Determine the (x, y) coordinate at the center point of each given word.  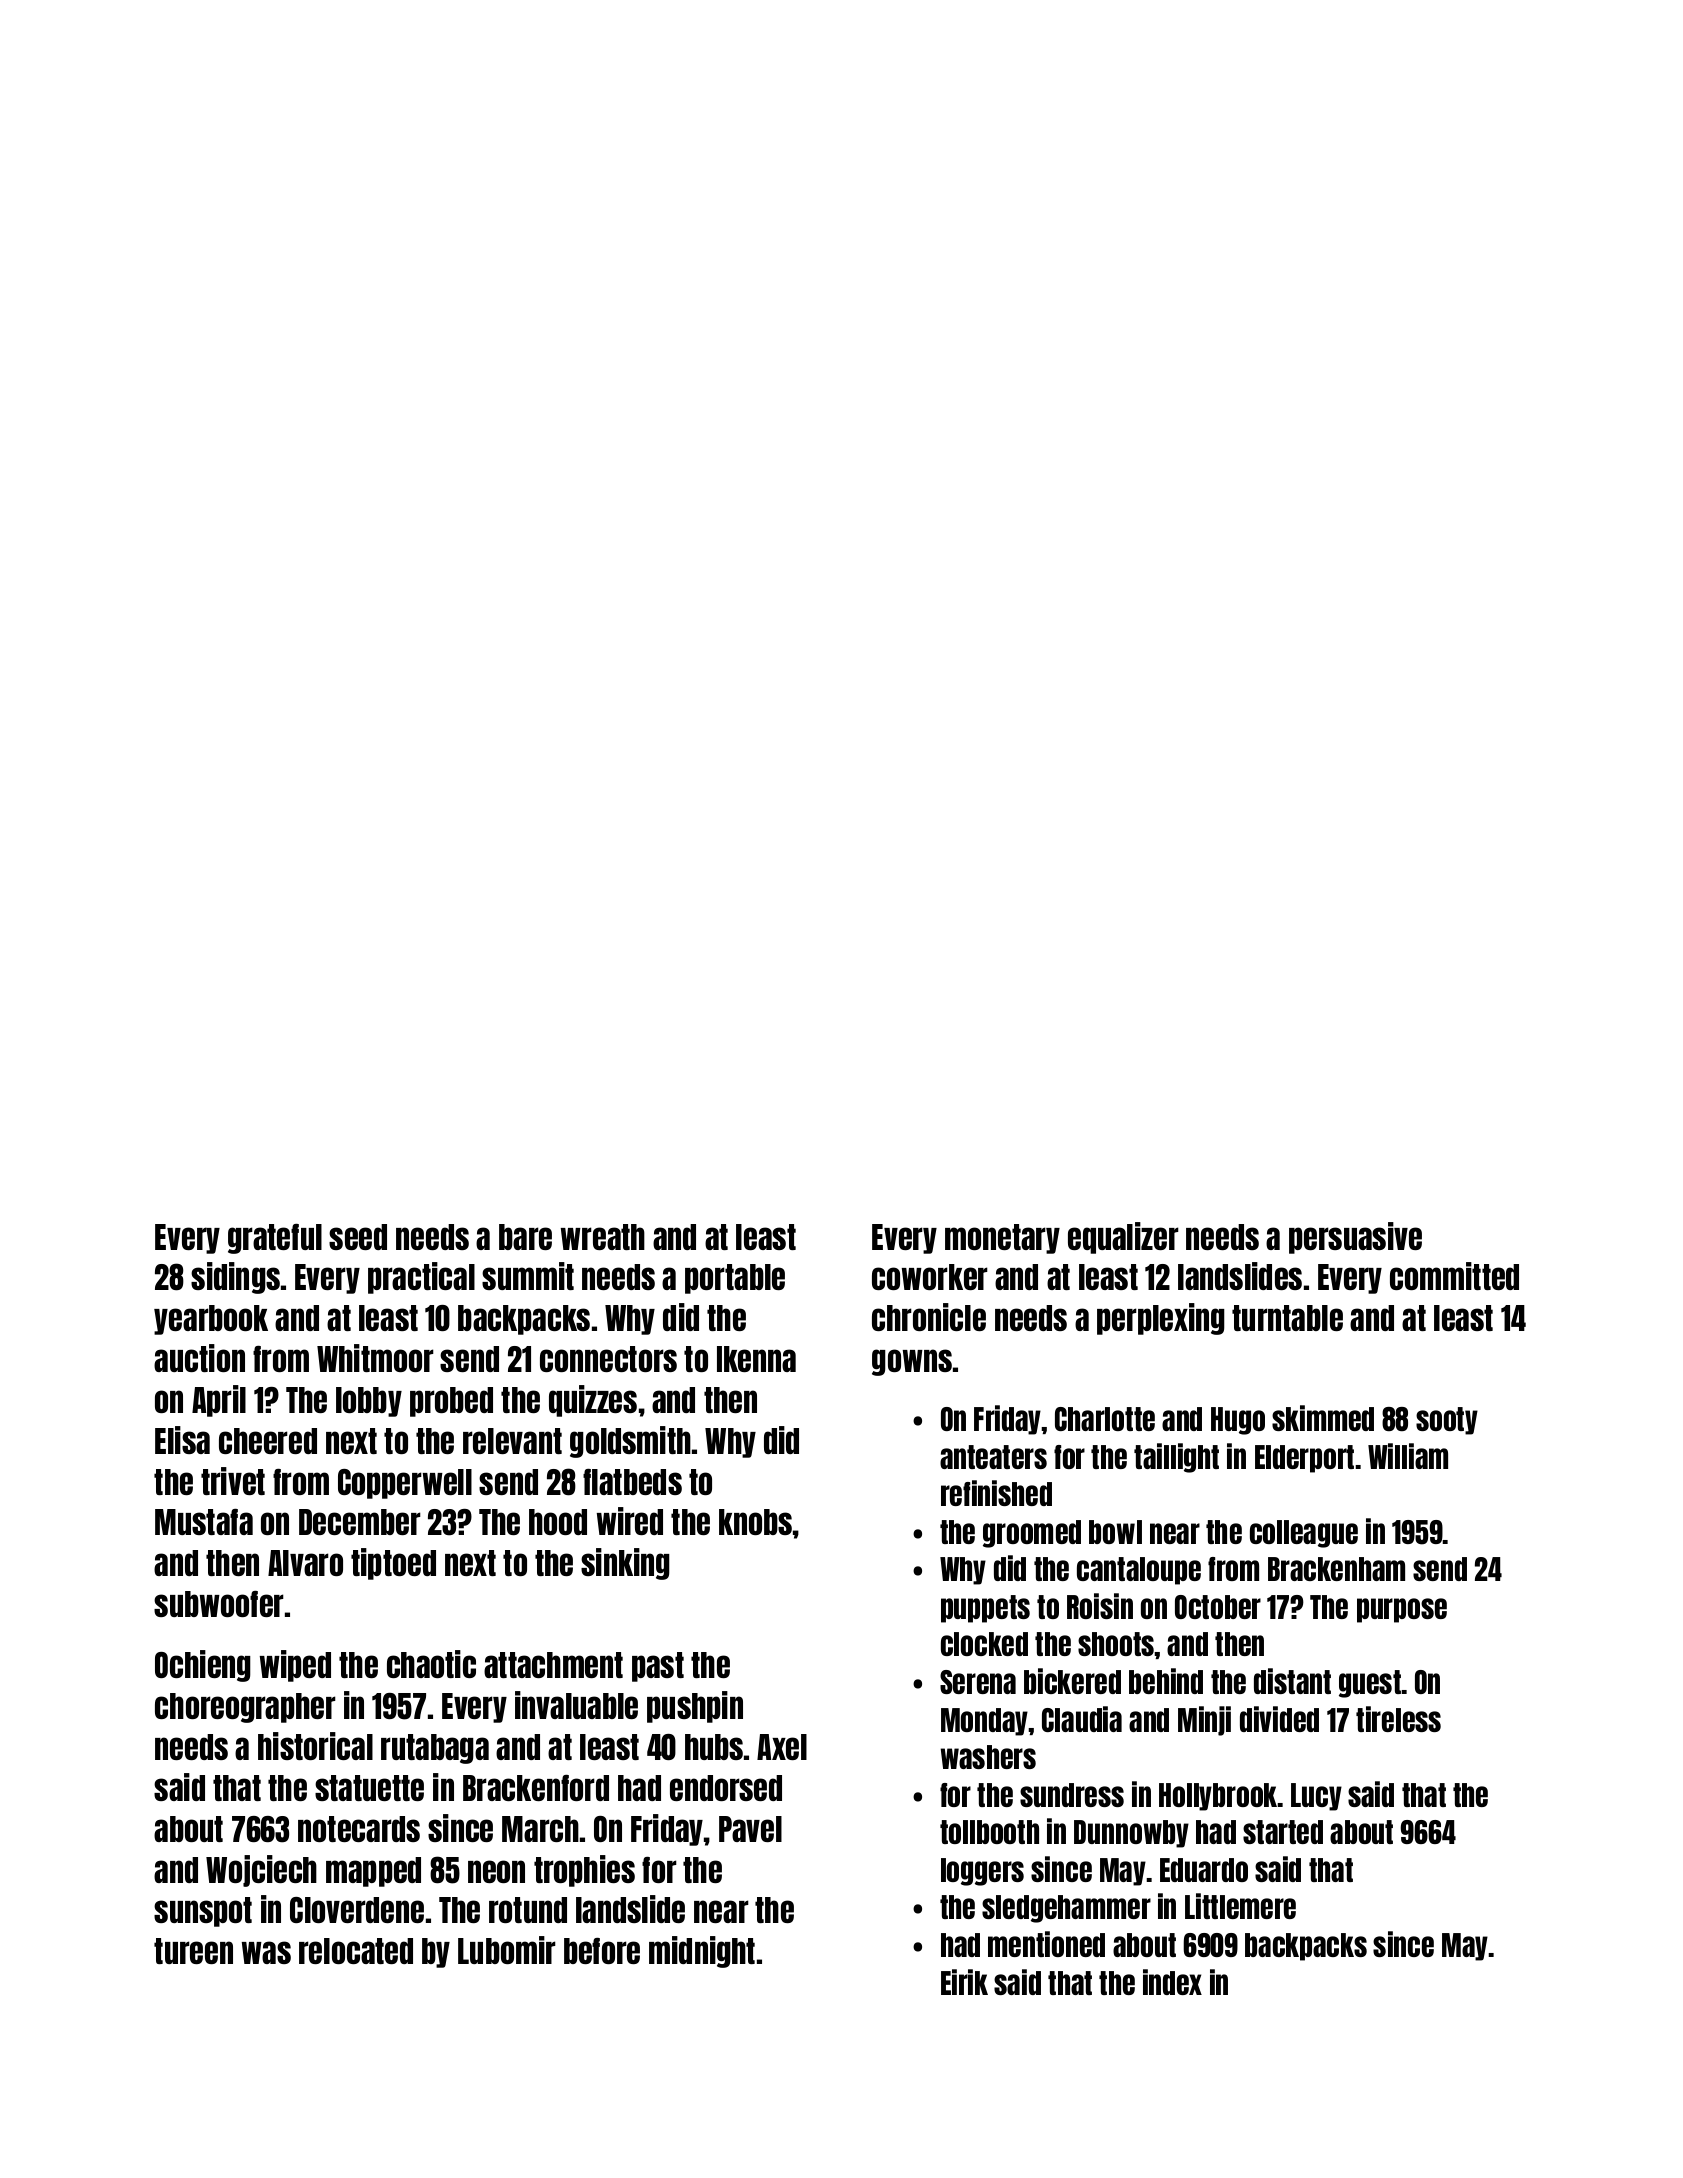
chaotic (431, 1664)
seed (358, 1237)
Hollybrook (1218, 1797)
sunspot (203, 1912)
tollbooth (989, 1832)
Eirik (964, 1982)
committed (1454, 1276)
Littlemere (1240, 1906)
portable (735, 1279)
